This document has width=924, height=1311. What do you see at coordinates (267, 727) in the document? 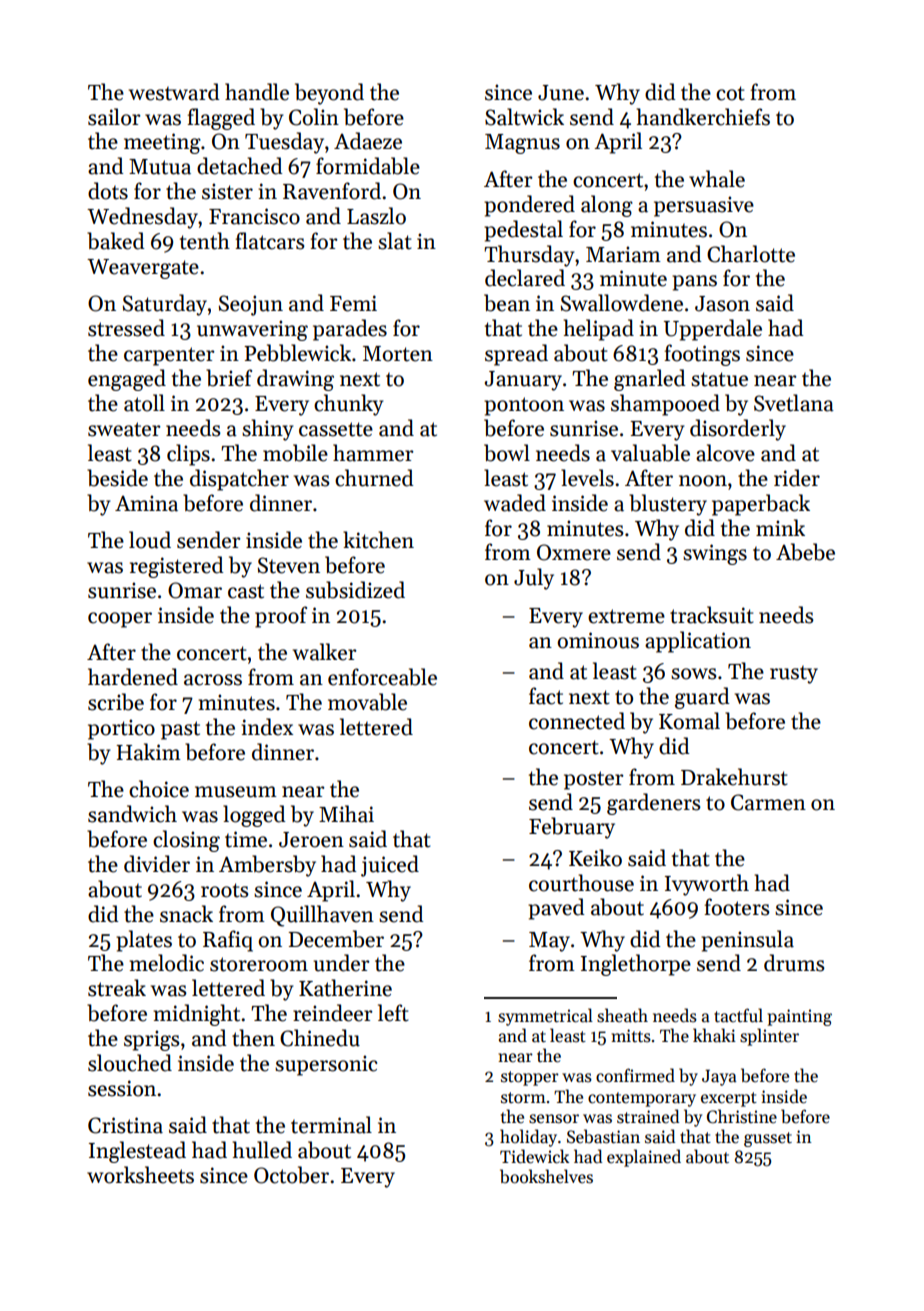
I see `index` at bounding box center [267, 727].
